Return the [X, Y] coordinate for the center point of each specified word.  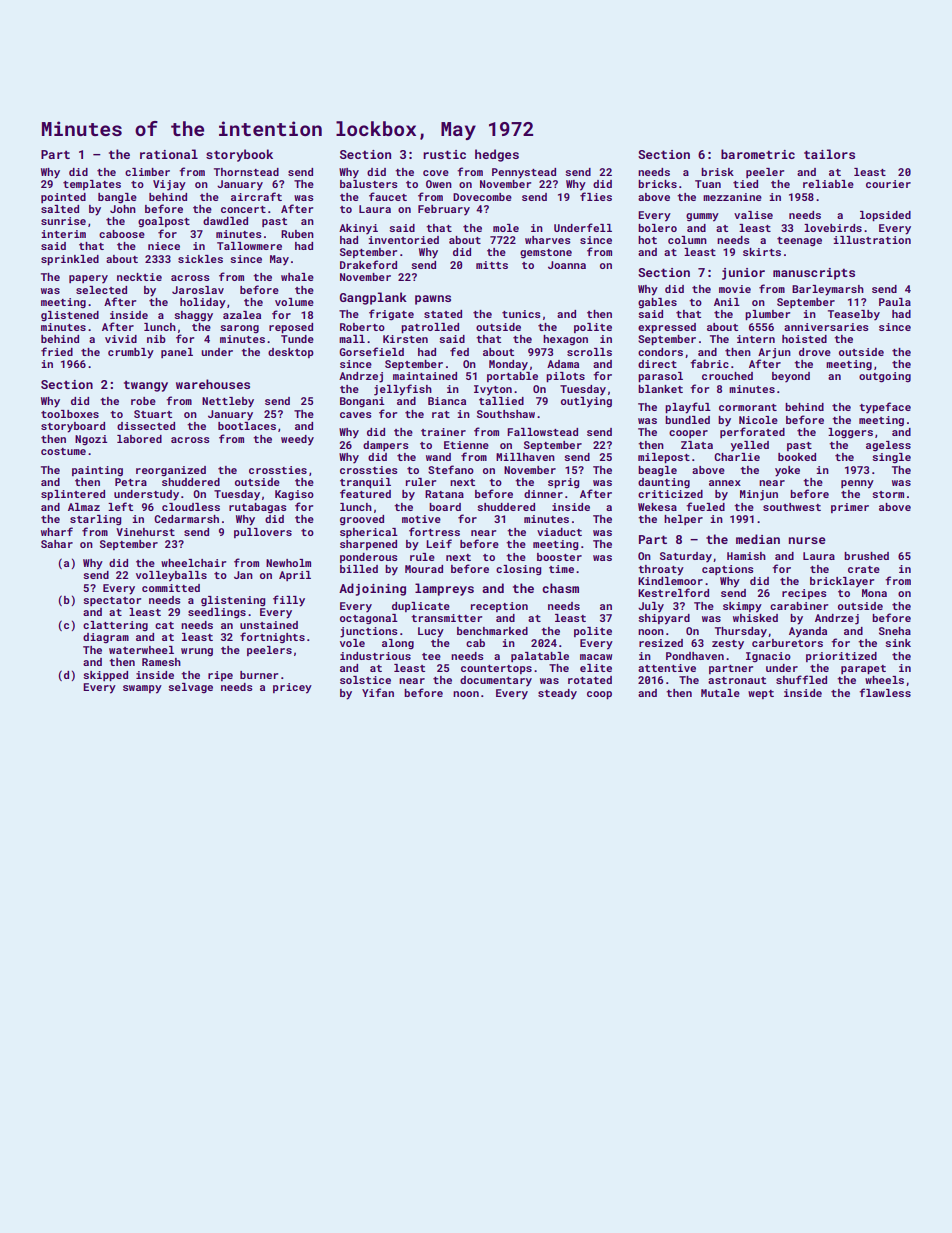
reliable [828, 184]
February [444, 210]
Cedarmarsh [186, 519]
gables [657, 303]
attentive [667, 668]
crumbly [131, 353]
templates [92, 185]
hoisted [804, 339]
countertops [496, 669]
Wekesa [657, 507]
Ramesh [161, 662]
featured [365, 493]
